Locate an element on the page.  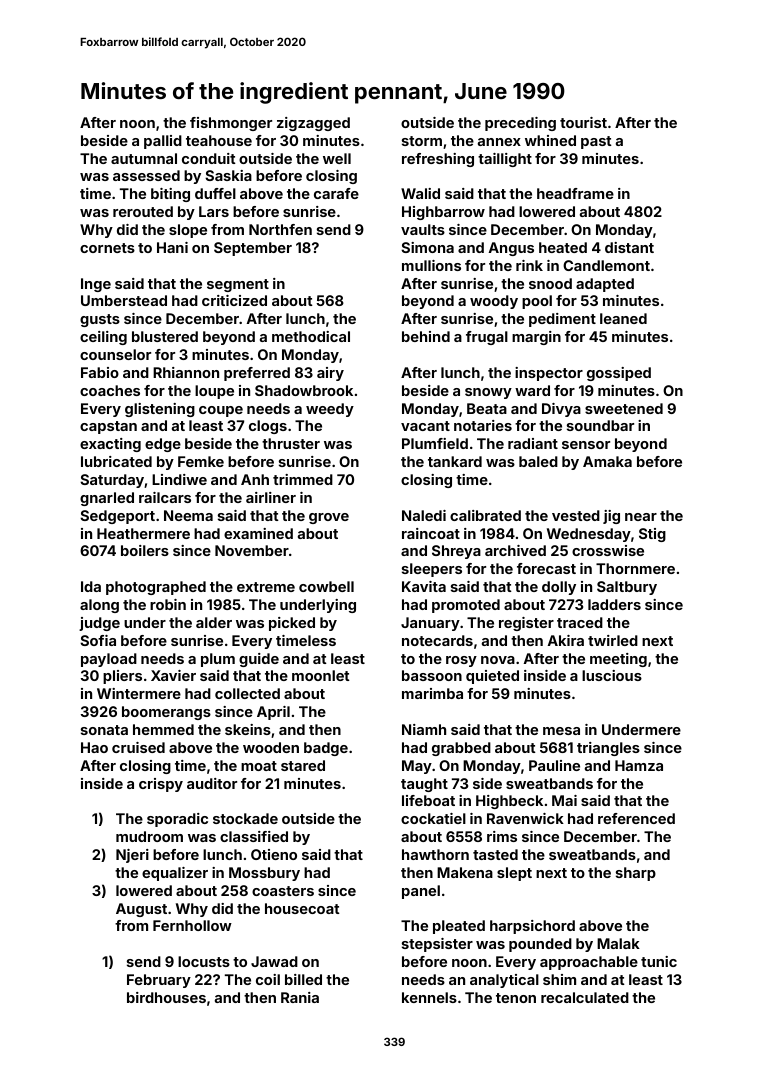
Fernhollow is located at coordinates (192, 925).
